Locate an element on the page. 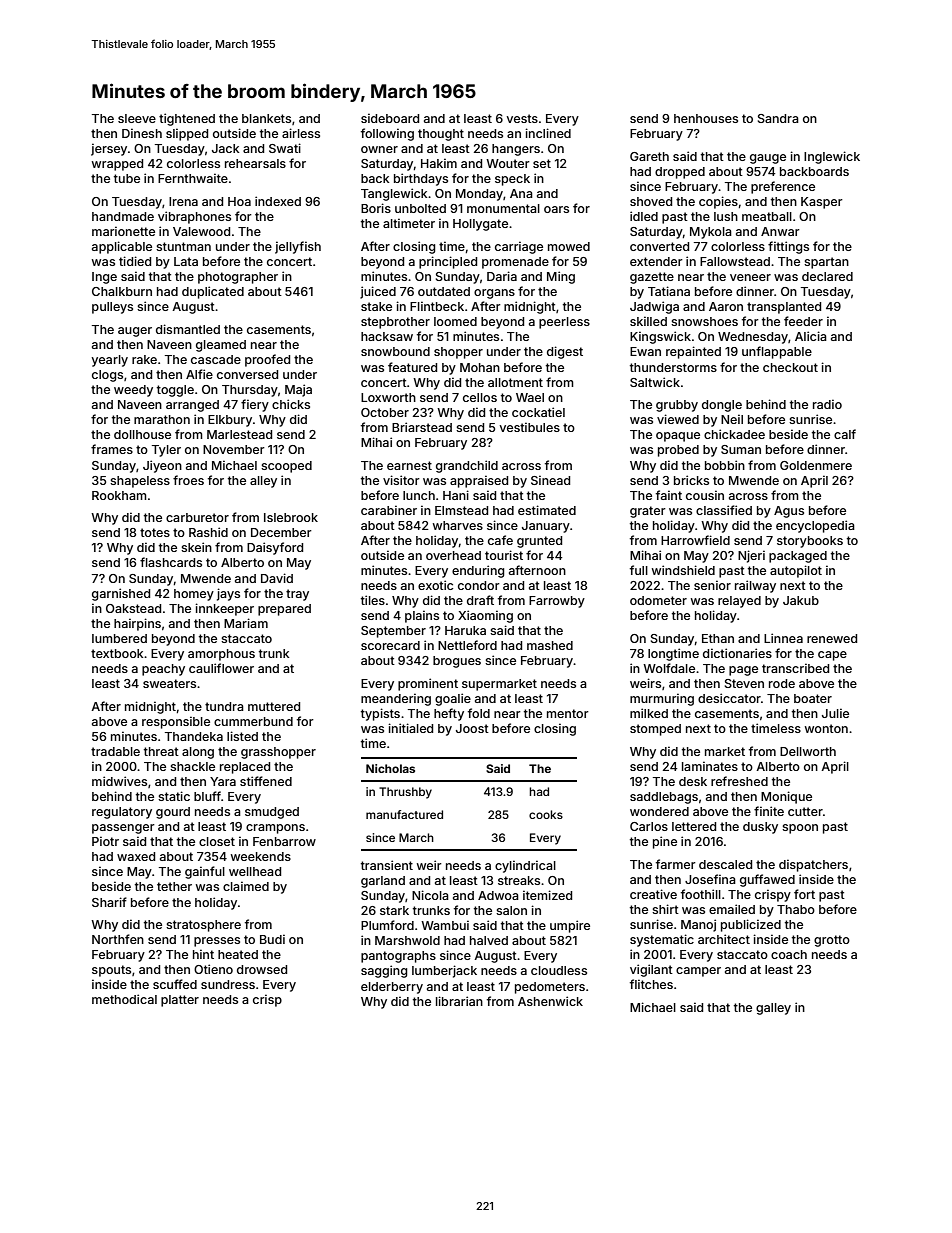 The height and width of the page is (1233, 952). outdated is located at coordinates (444, 291).
